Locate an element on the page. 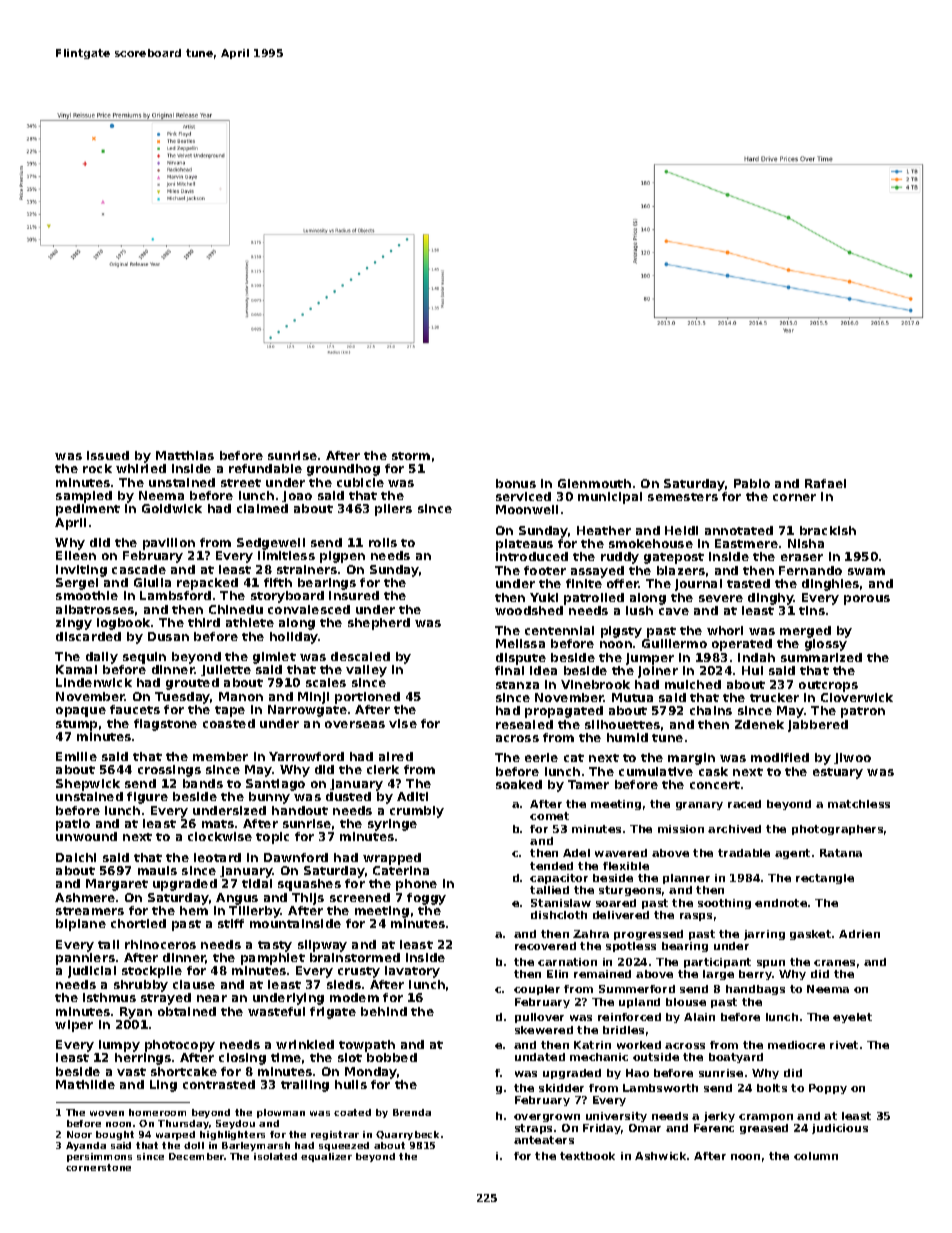  closing is located at coordinates (242, 1059).
